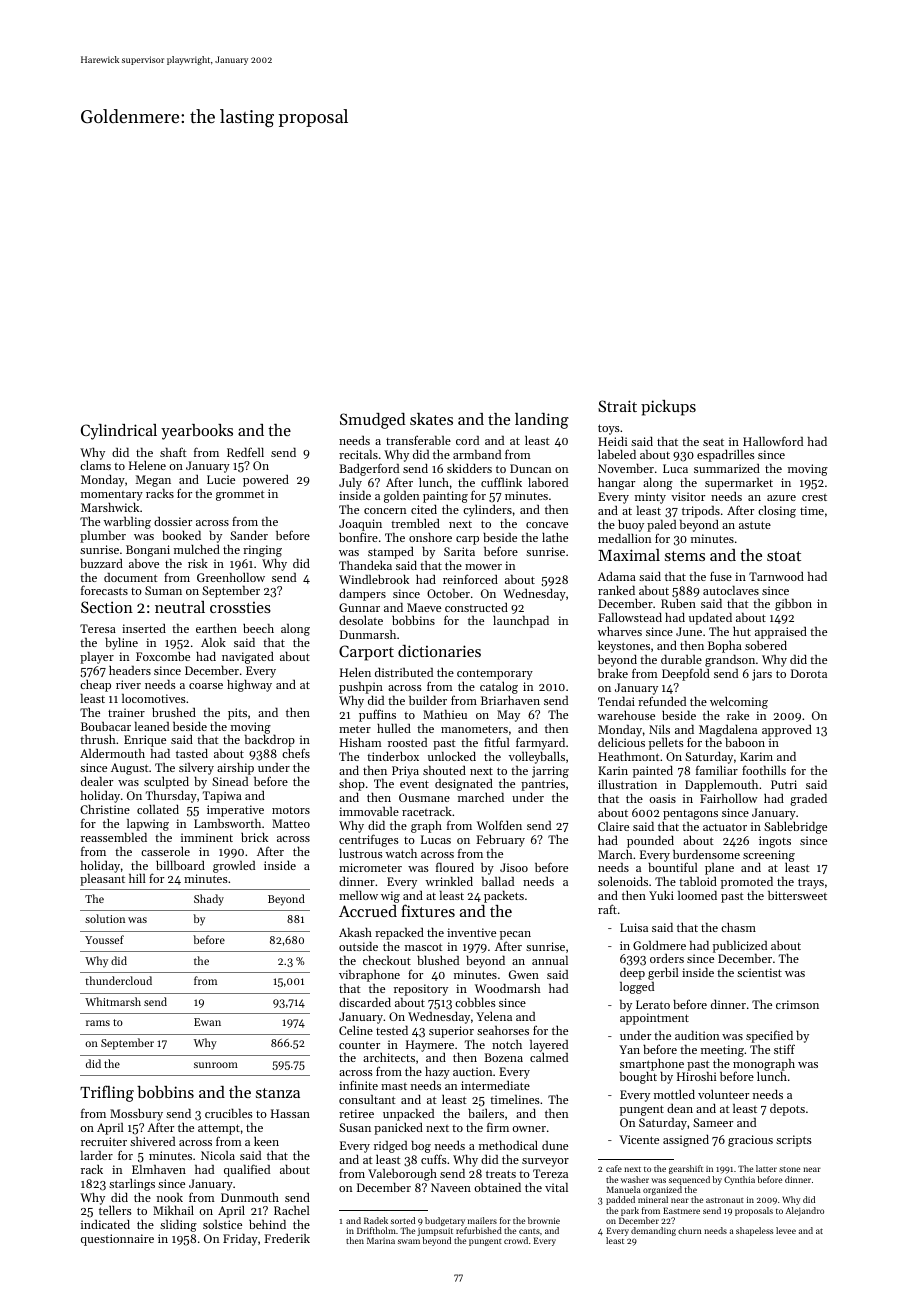 This image has width=908, height=1316. I want to click on pecan, so click(515, 935).
